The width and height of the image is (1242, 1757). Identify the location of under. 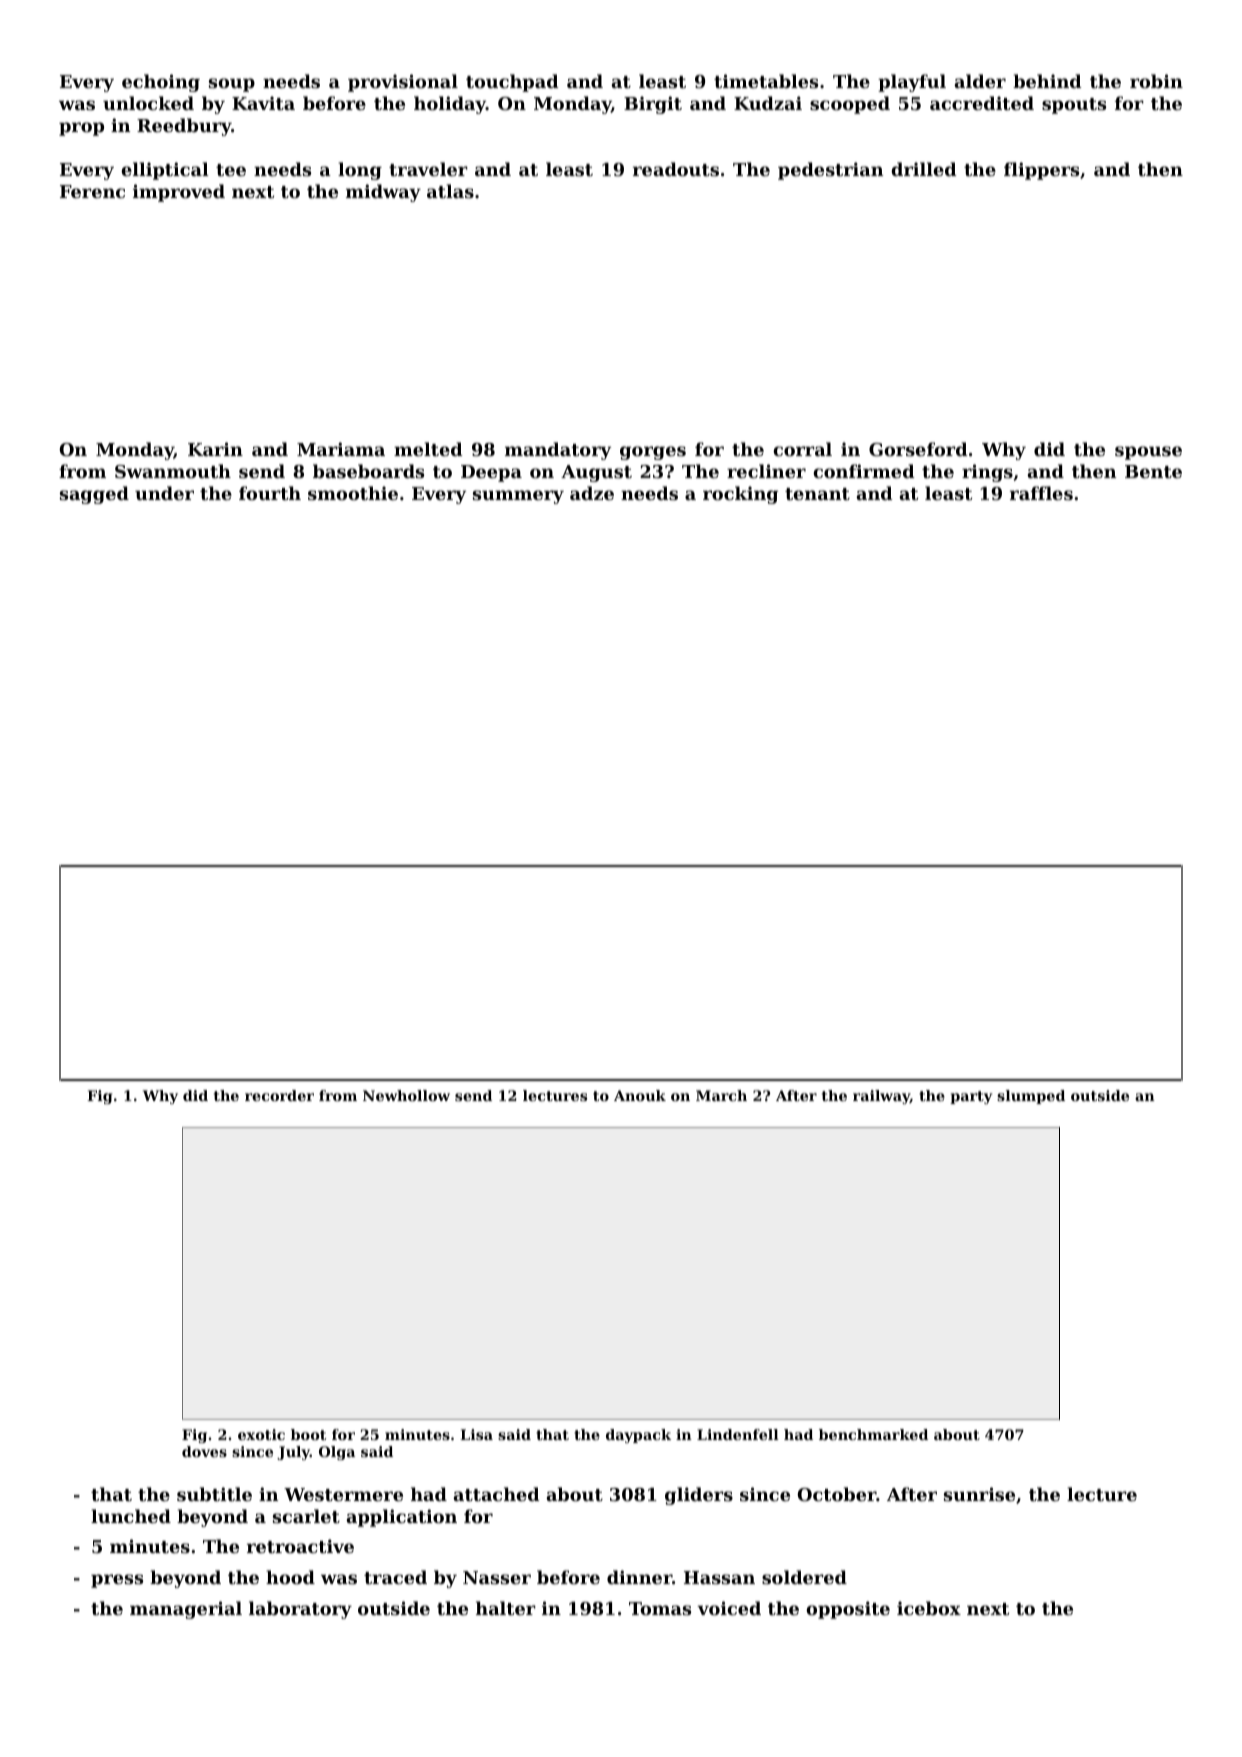
(164, 493).
